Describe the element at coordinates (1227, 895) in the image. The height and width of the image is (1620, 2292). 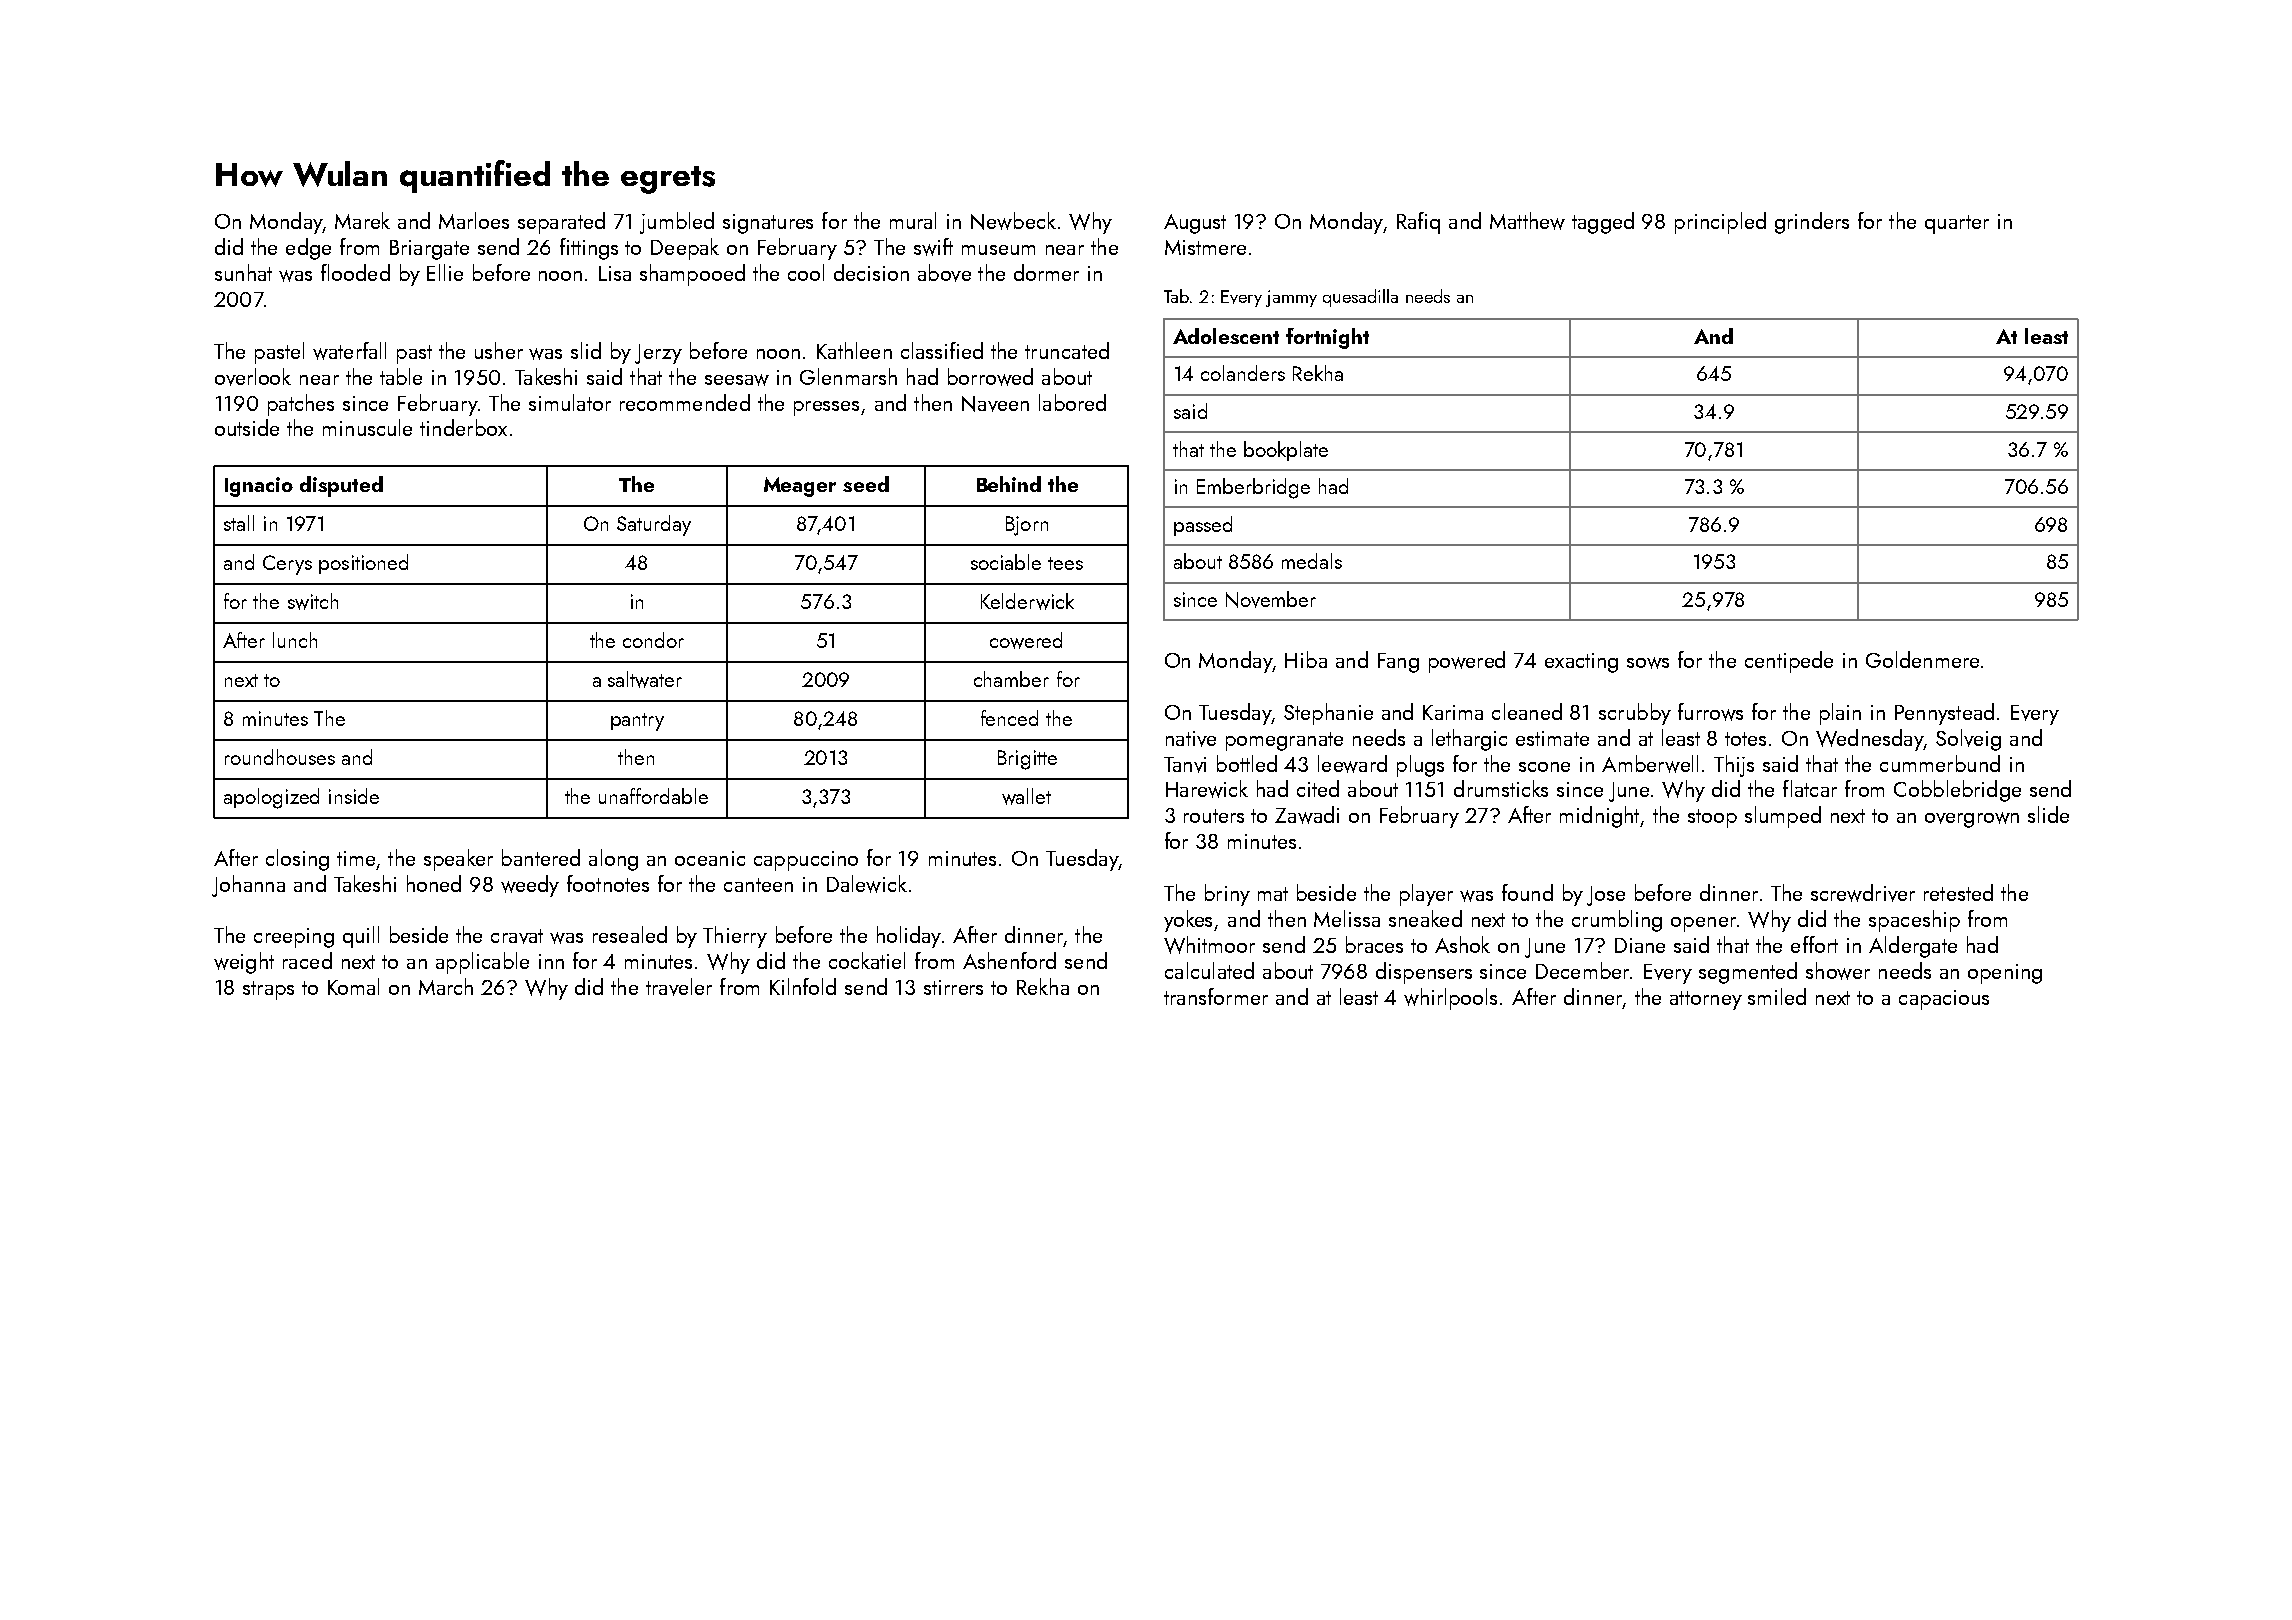
I see `briny` at that location.
